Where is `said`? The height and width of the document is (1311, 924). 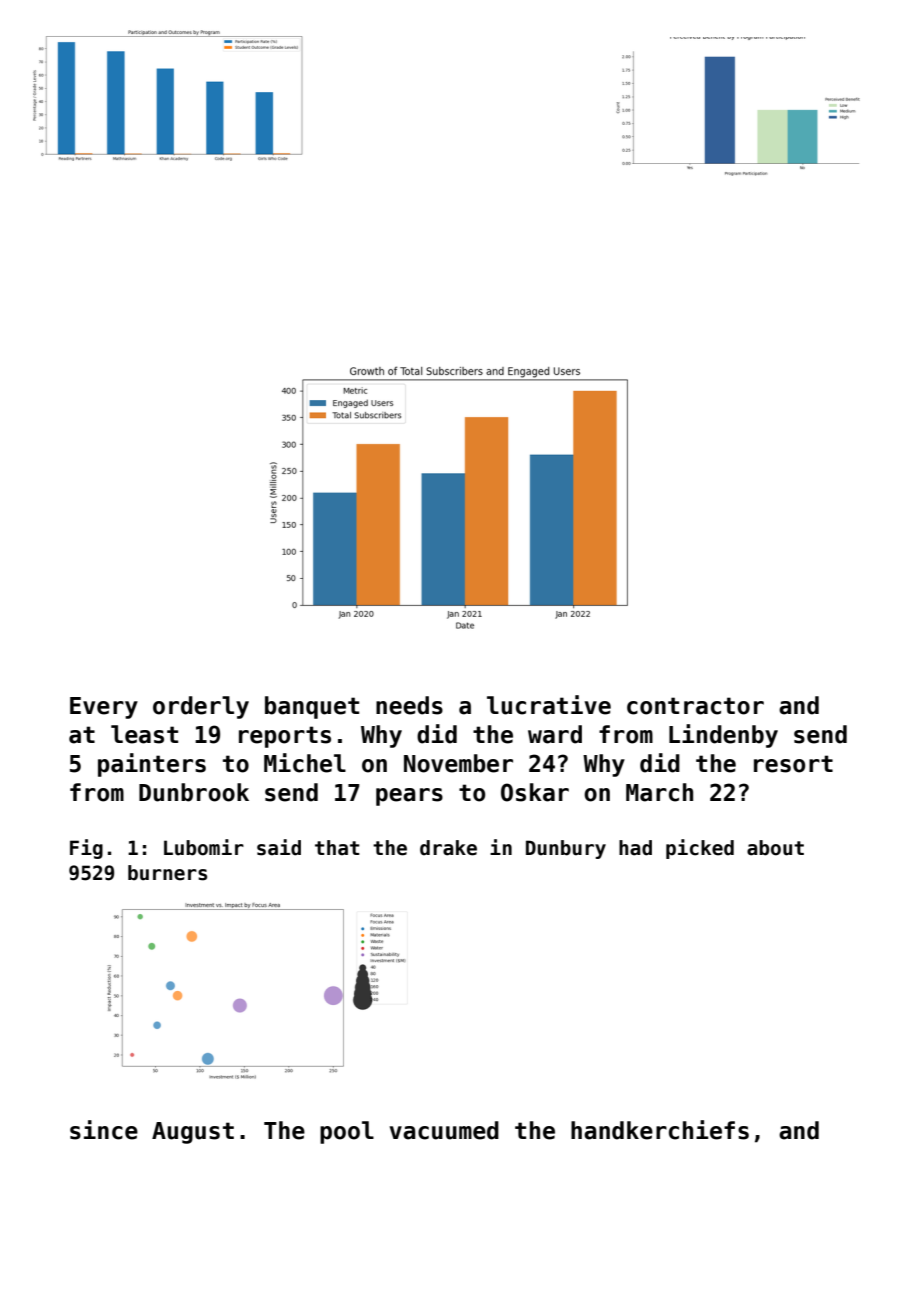
said is located at coordinates (279, 847).
